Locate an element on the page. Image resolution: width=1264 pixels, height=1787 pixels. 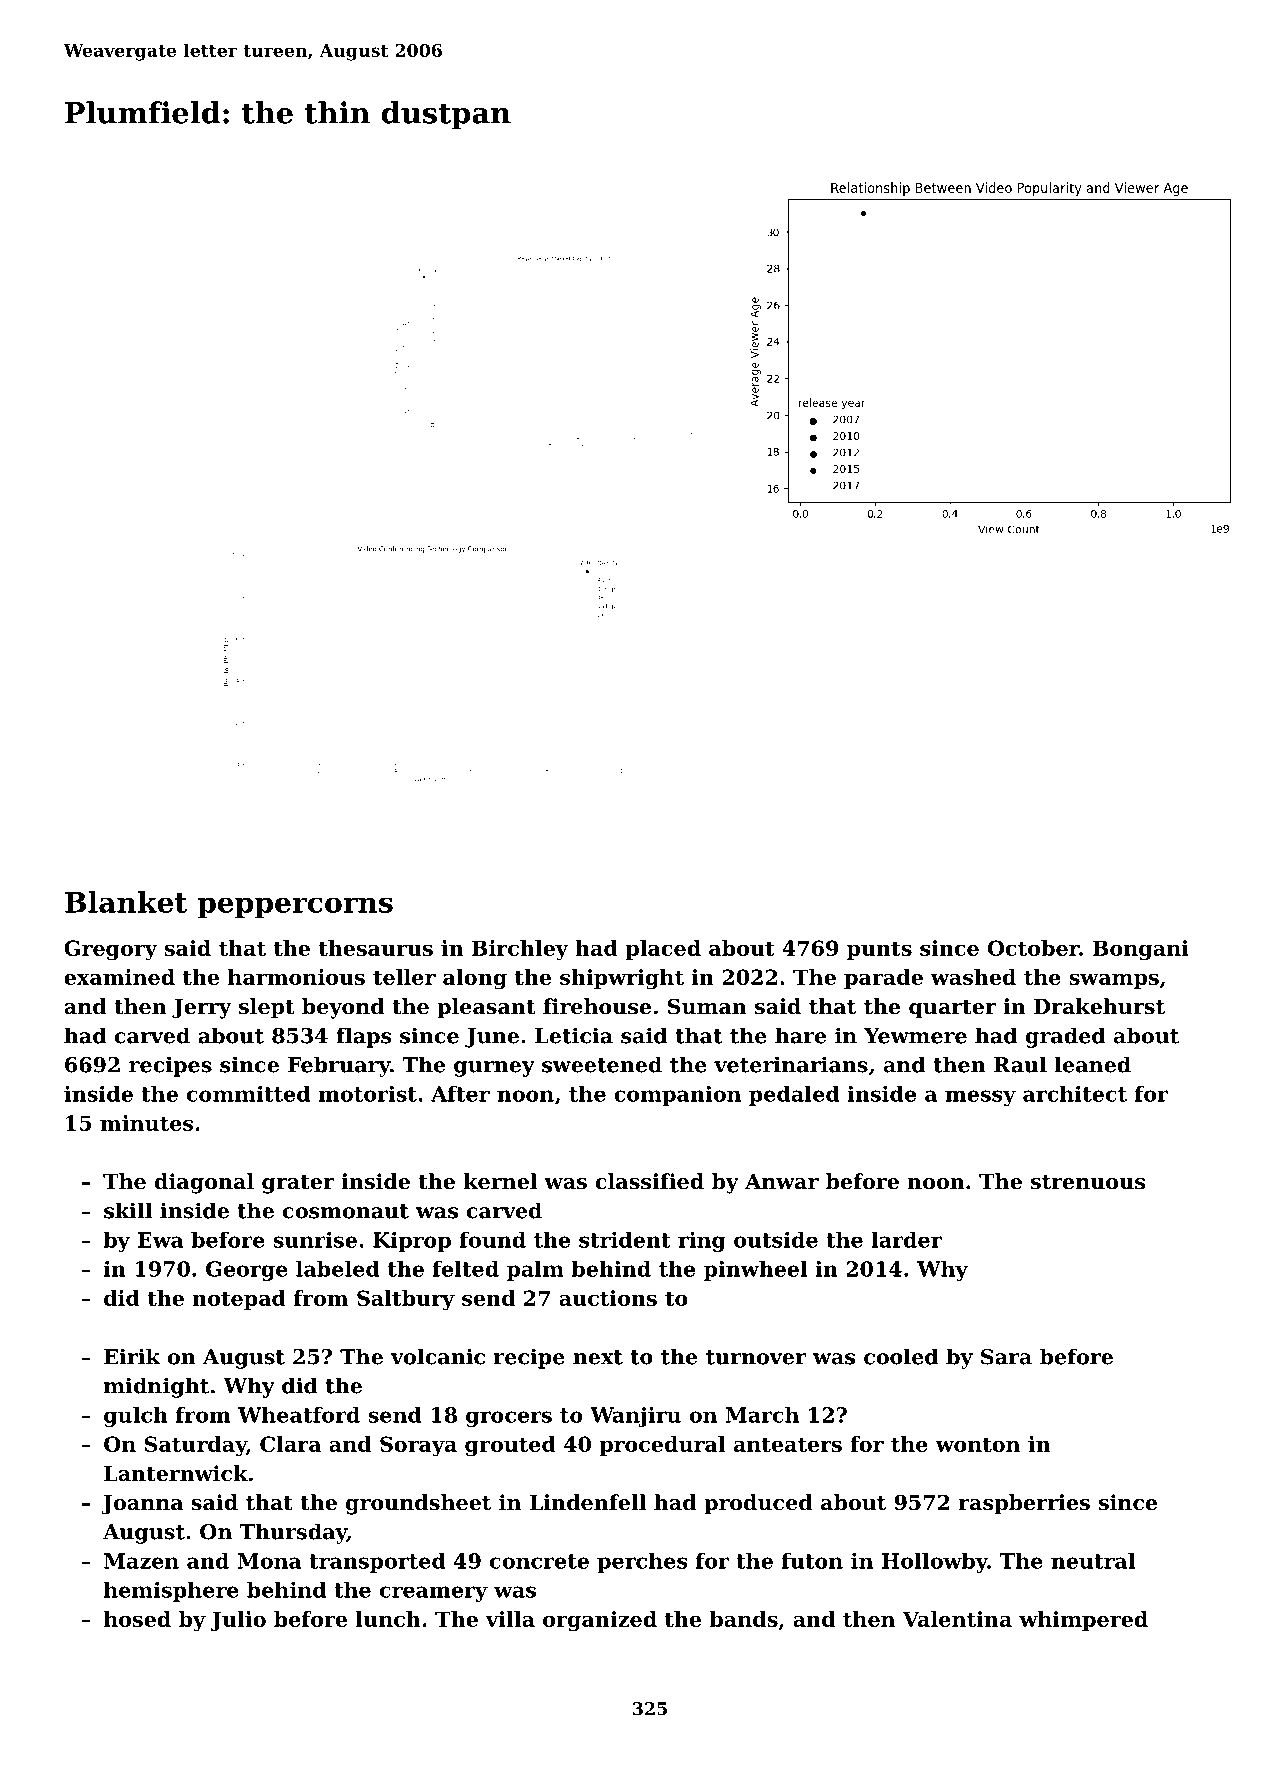
produced is located at coordinates (758, 1504).
